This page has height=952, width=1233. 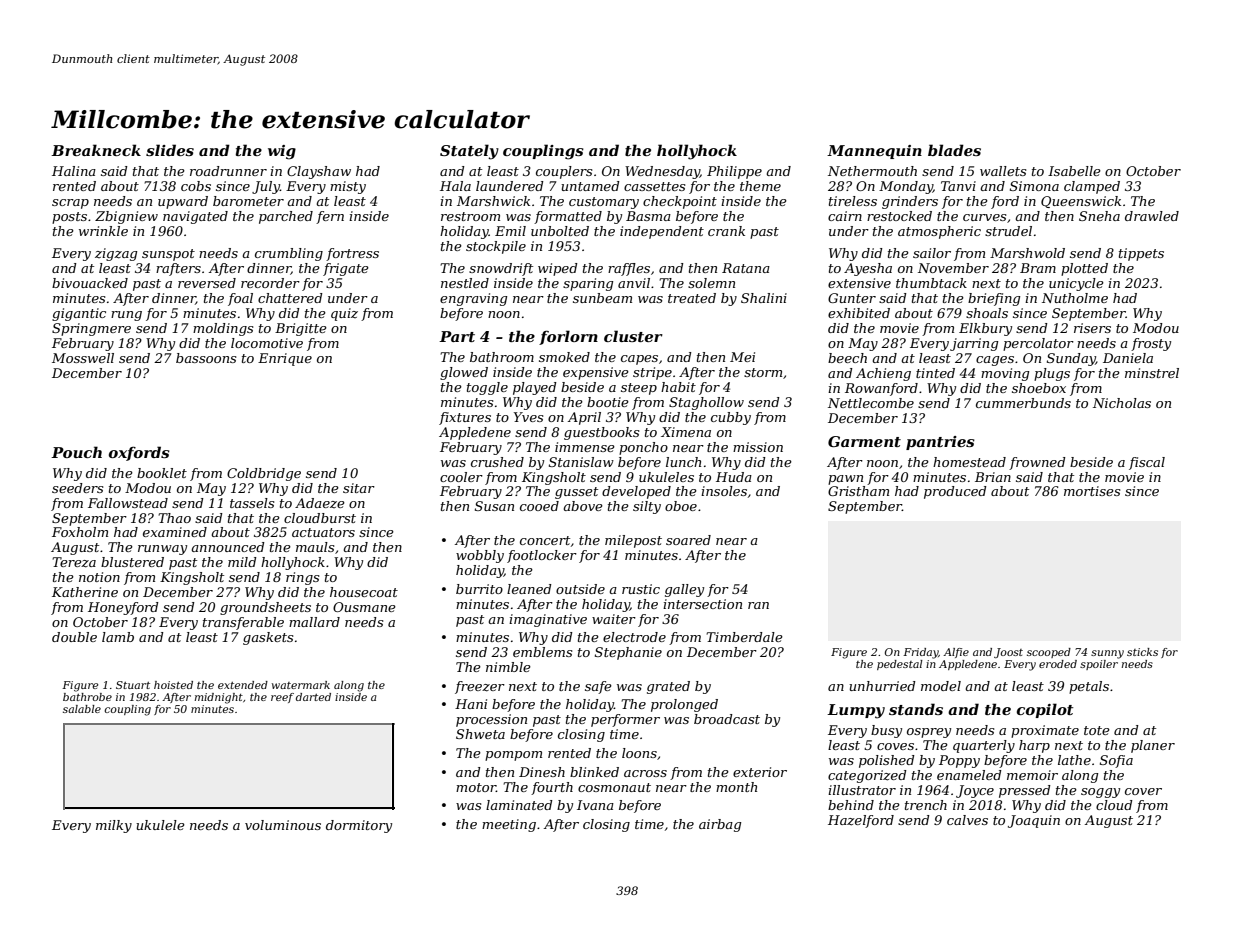 What do you see at coordinates (314, 622) in the page?
I see `mallard` at bounding box center [314, 622].
